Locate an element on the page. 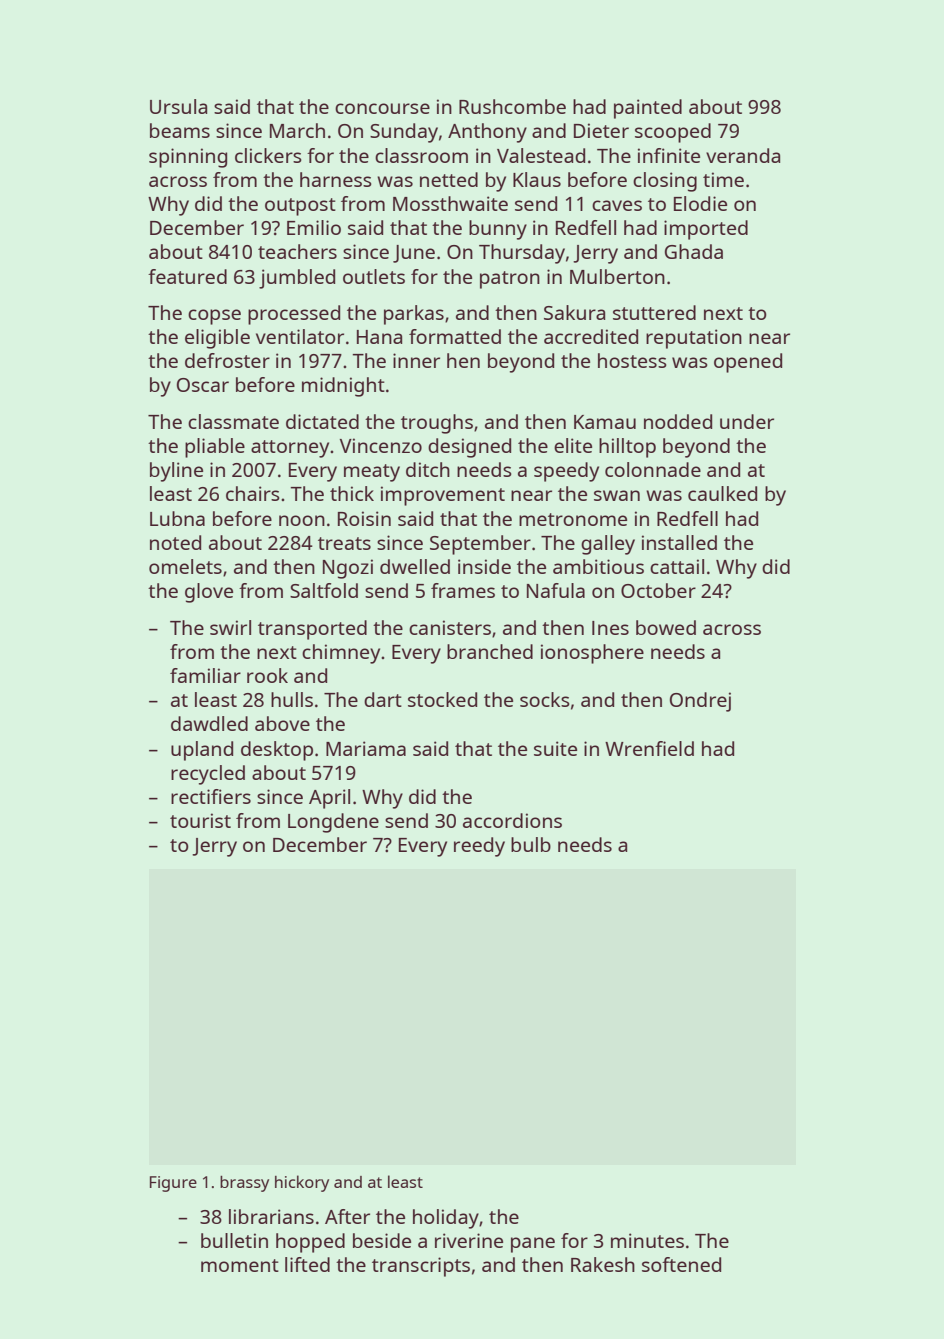 Image resolution: width=944 pixels, height=1339 pixels. accredited is located at coordinates (591, 336).
